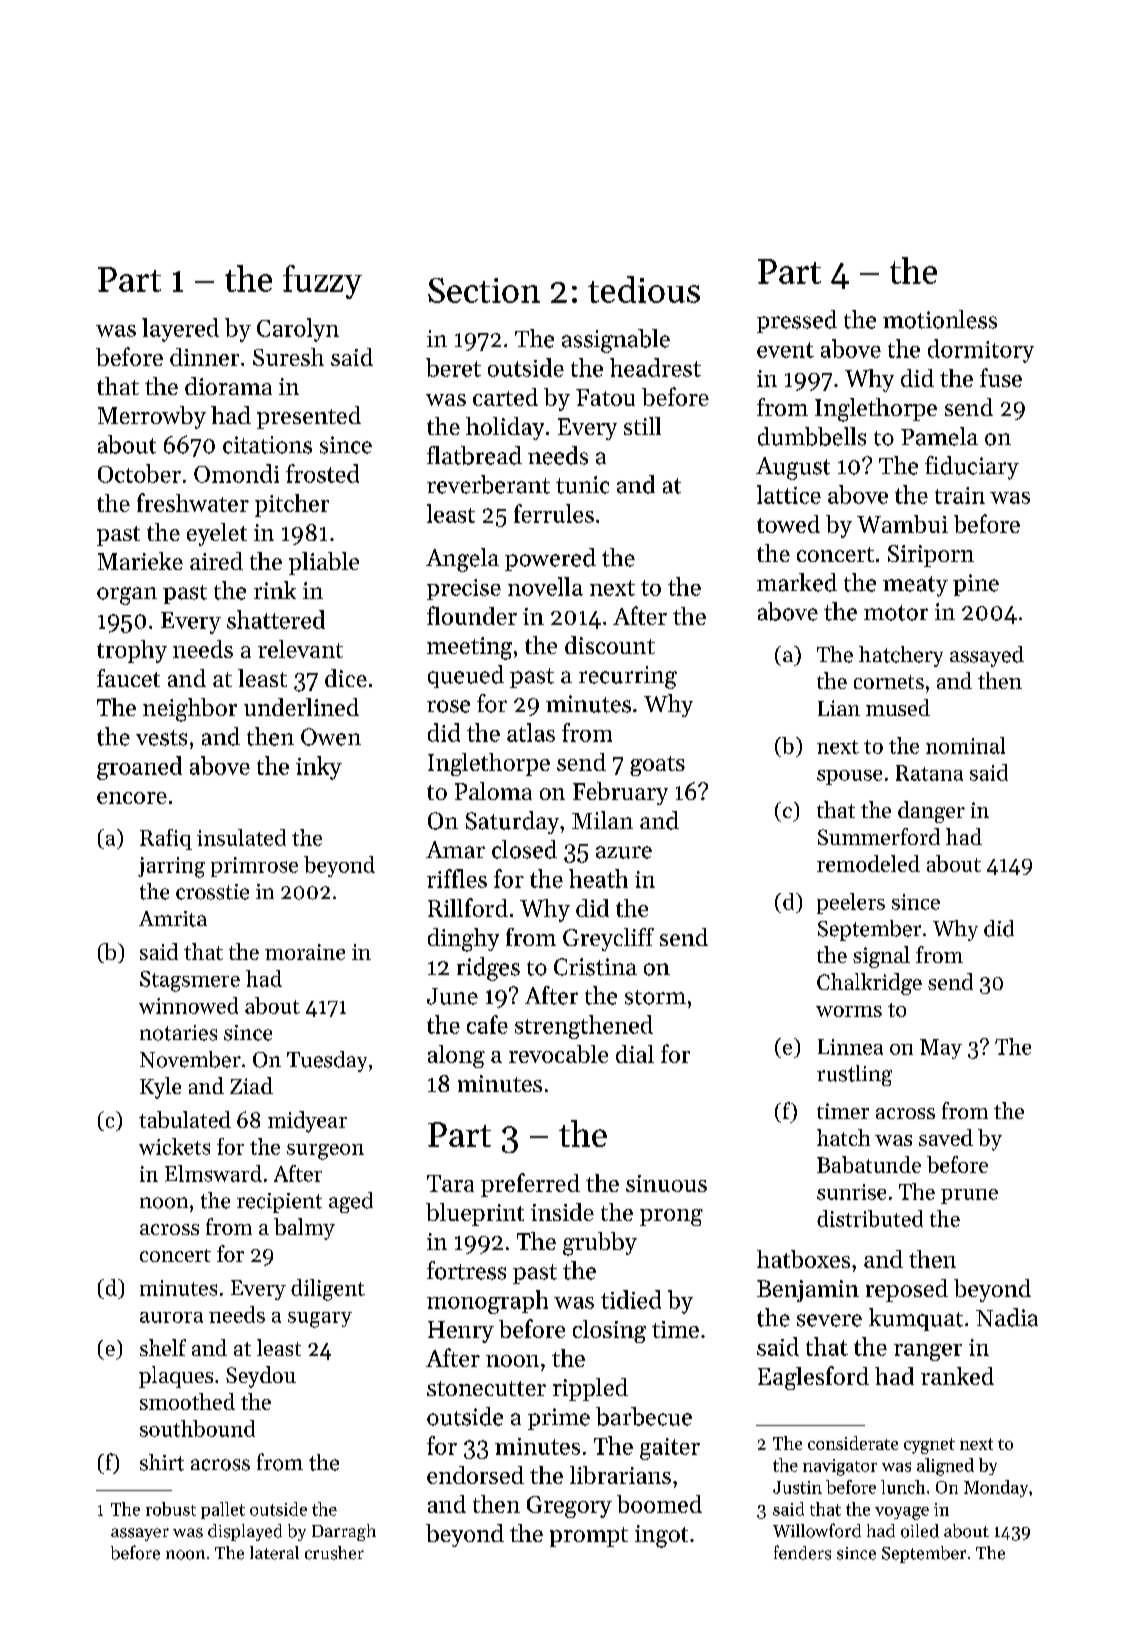 The width and height of the page is (1136, 1645). I want to click on wickets, so click(174, 1146).
